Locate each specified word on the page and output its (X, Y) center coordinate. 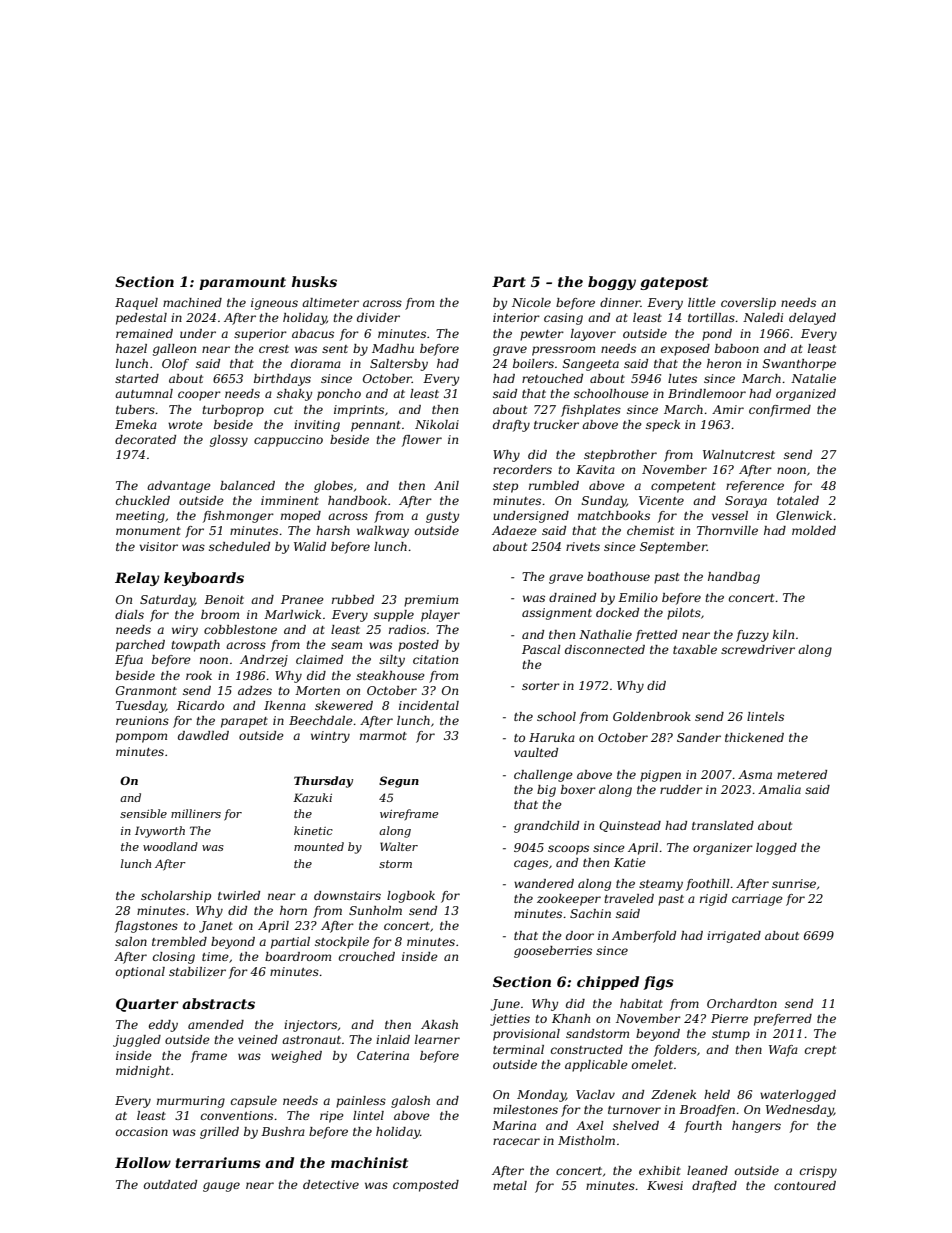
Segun (399, 782)
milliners (196, 813)
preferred (783, 1020)
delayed (812, 319)
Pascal (541, 649)
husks (314, 281)
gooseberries (553, 952)
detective (331, 1184)
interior (516, 317)
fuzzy (752, 636)
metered (802, 774)
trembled (179, 941)
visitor (159, 546)
